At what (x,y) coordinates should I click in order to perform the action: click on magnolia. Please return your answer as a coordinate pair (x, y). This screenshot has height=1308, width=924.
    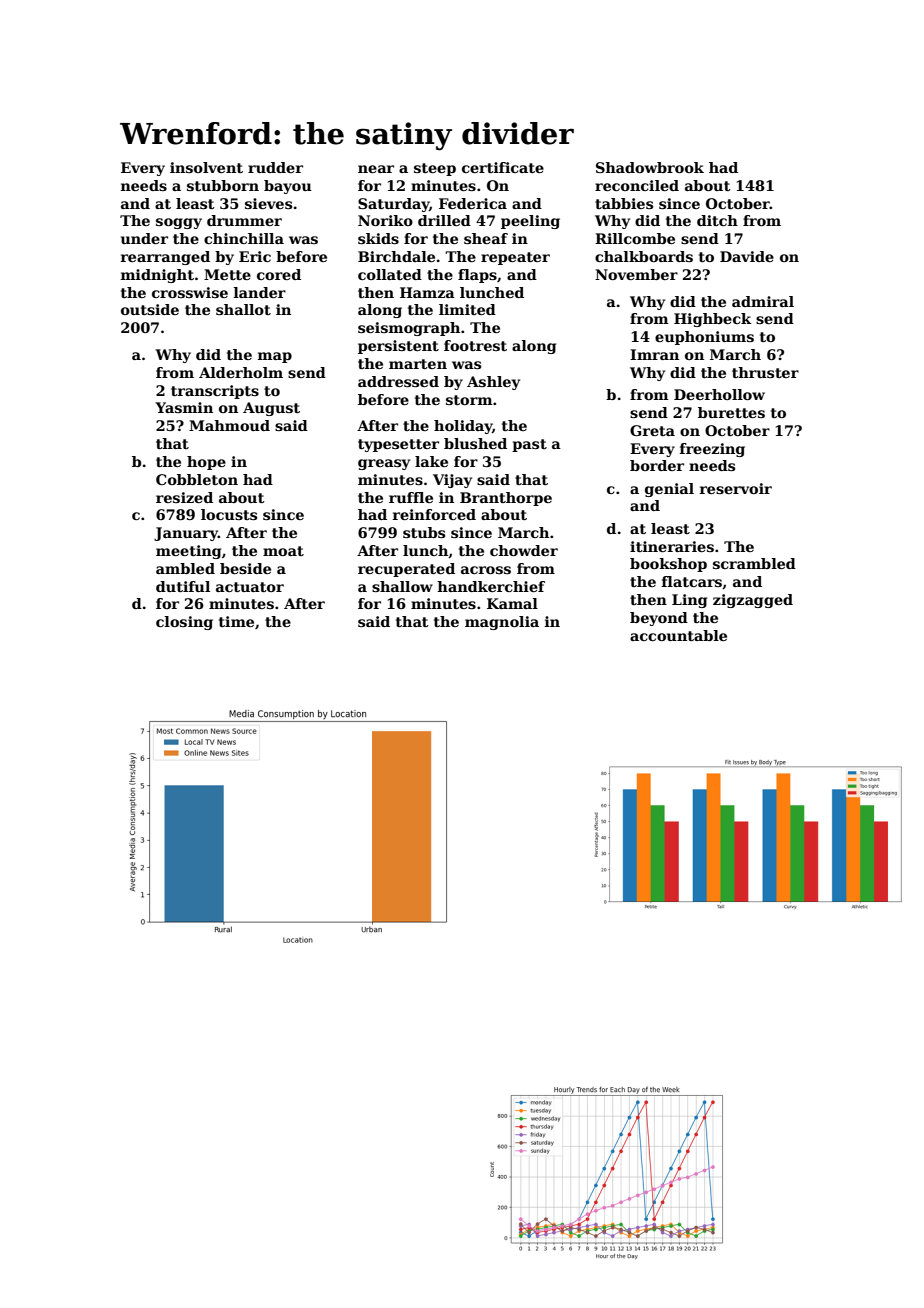
    Looking at the image, I should click on (502, 623).
